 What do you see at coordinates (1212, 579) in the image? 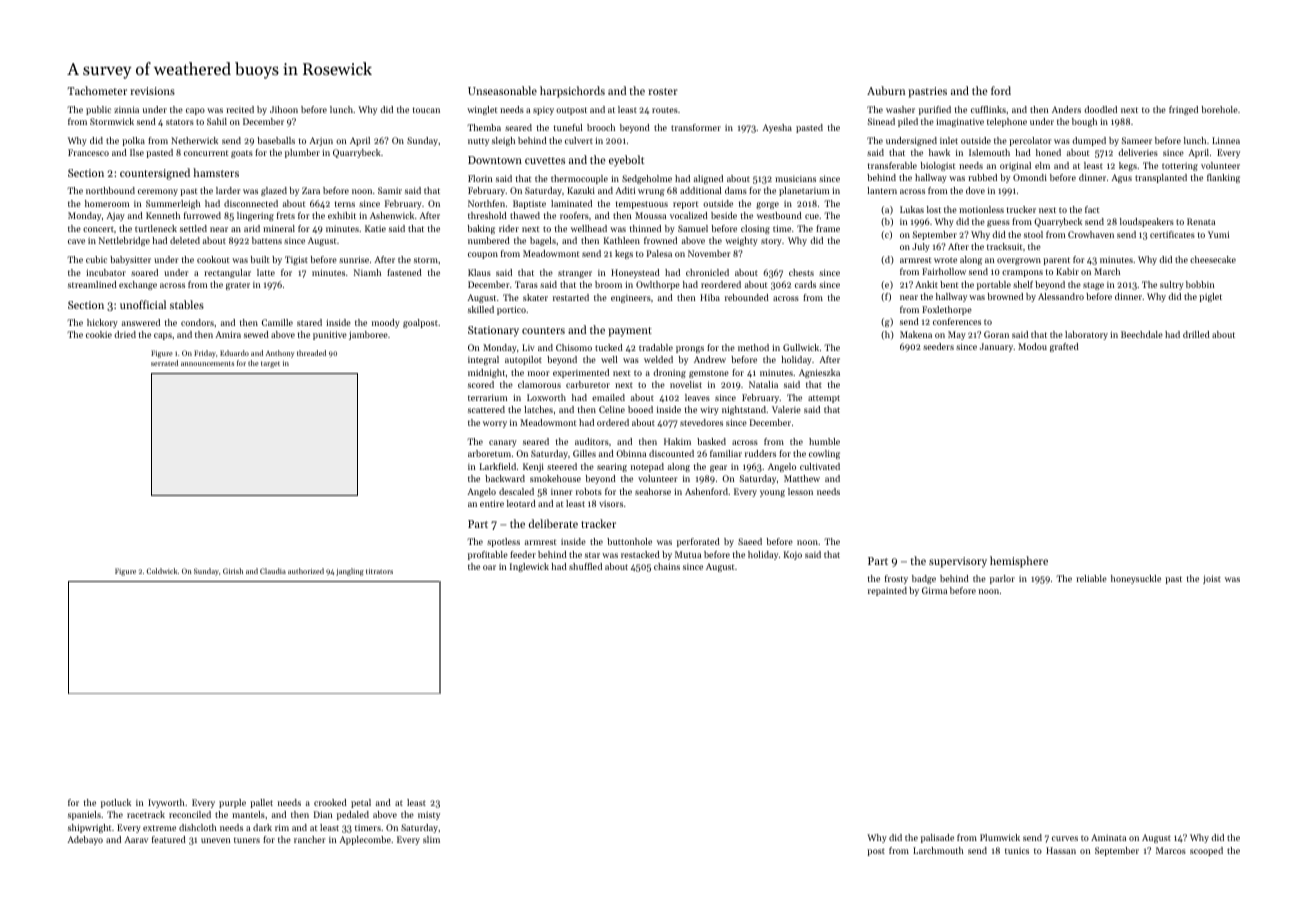
I see `joist` at bounding box center [1212, 579].
